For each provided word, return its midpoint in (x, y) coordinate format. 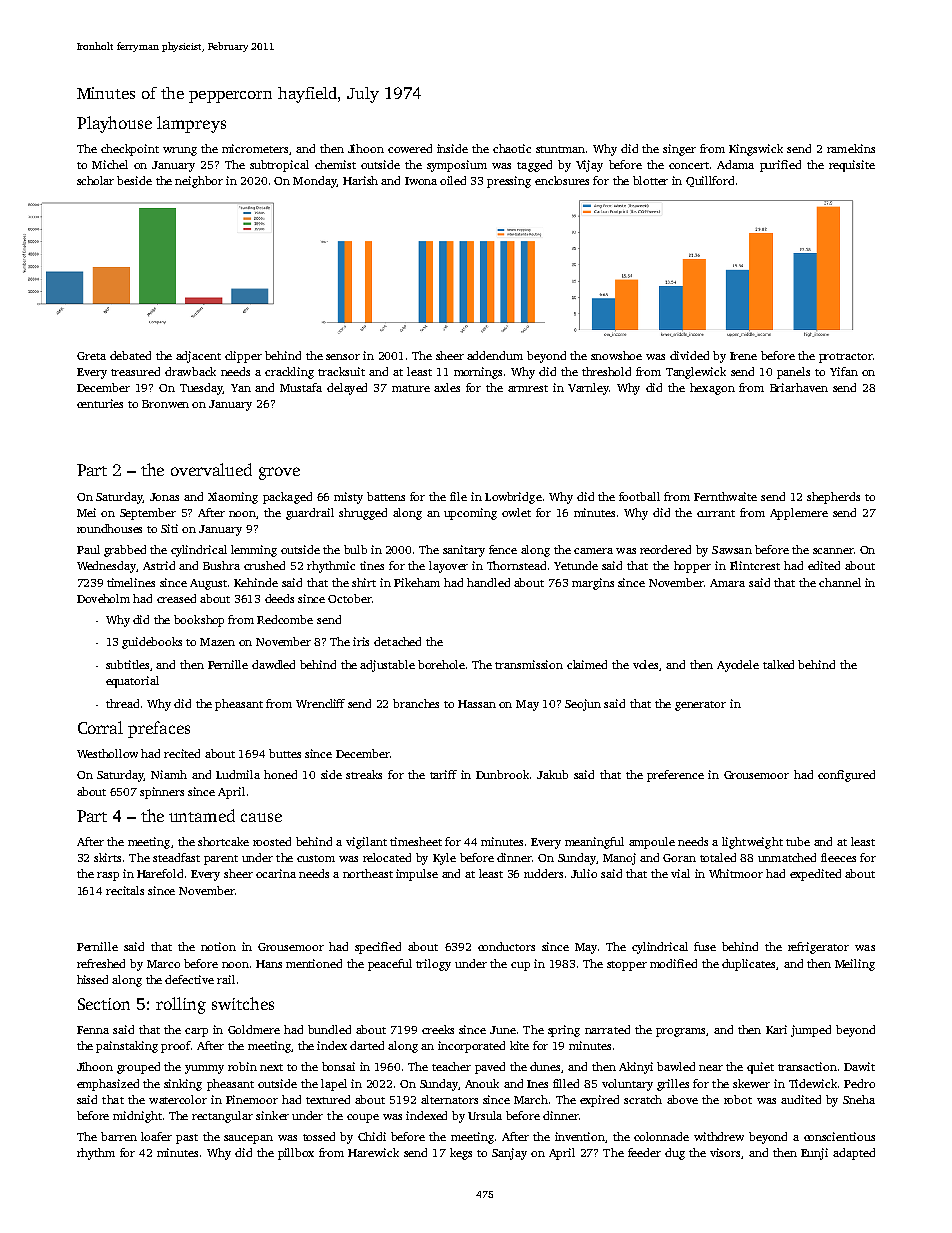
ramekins (851, 148)
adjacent (198, 357)
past (187, 1139)
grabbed (125, 551)
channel (840, 582)
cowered (410, 148)
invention (580, 1136)
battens (386, 496)
